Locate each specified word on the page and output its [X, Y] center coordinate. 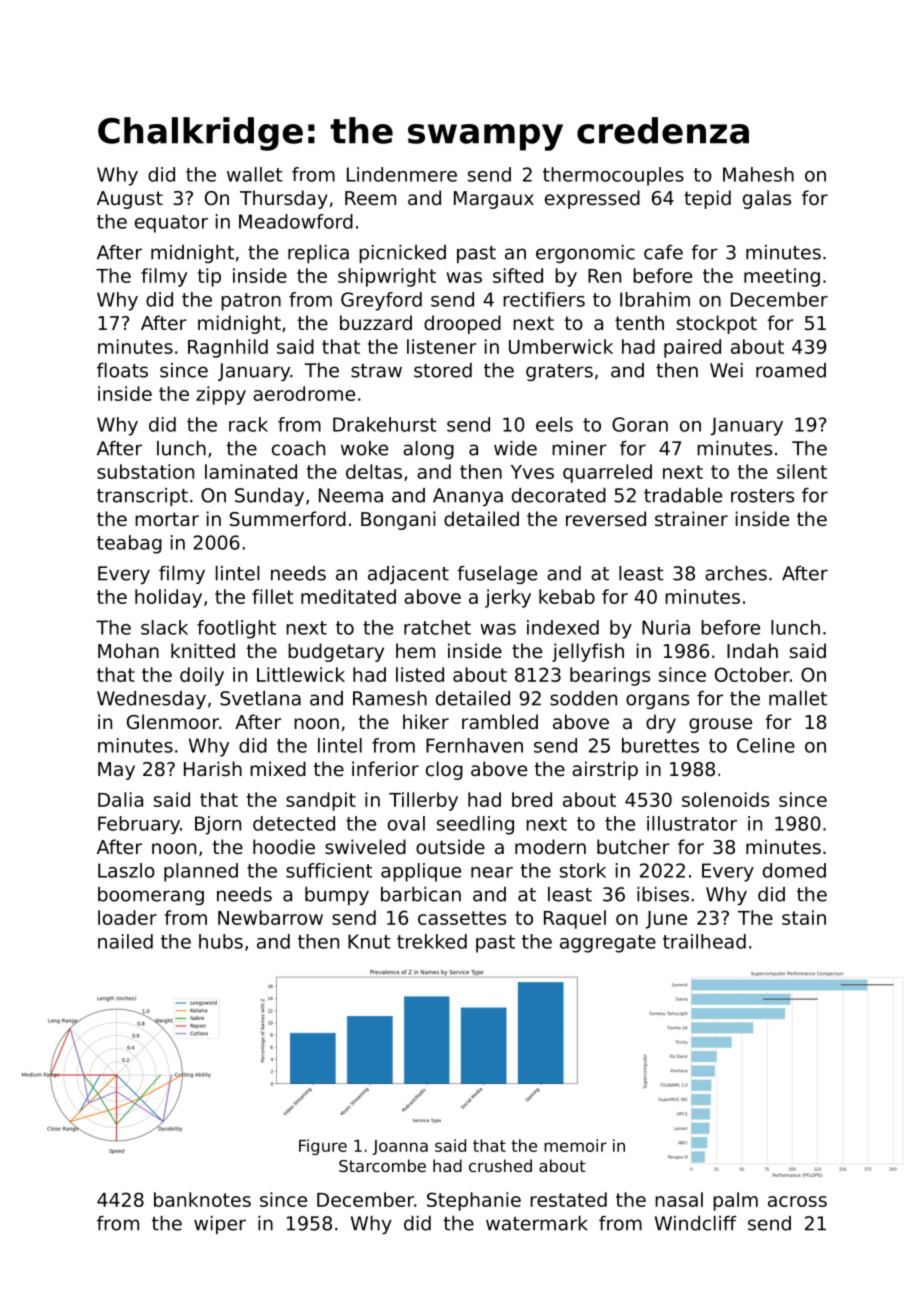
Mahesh [758, 174]
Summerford [288, 518]
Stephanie [474, 1201]
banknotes [202, 1199]
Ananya [468, 497]
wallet [254, 174]
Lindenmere [402, 174]
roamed [791, 370]
